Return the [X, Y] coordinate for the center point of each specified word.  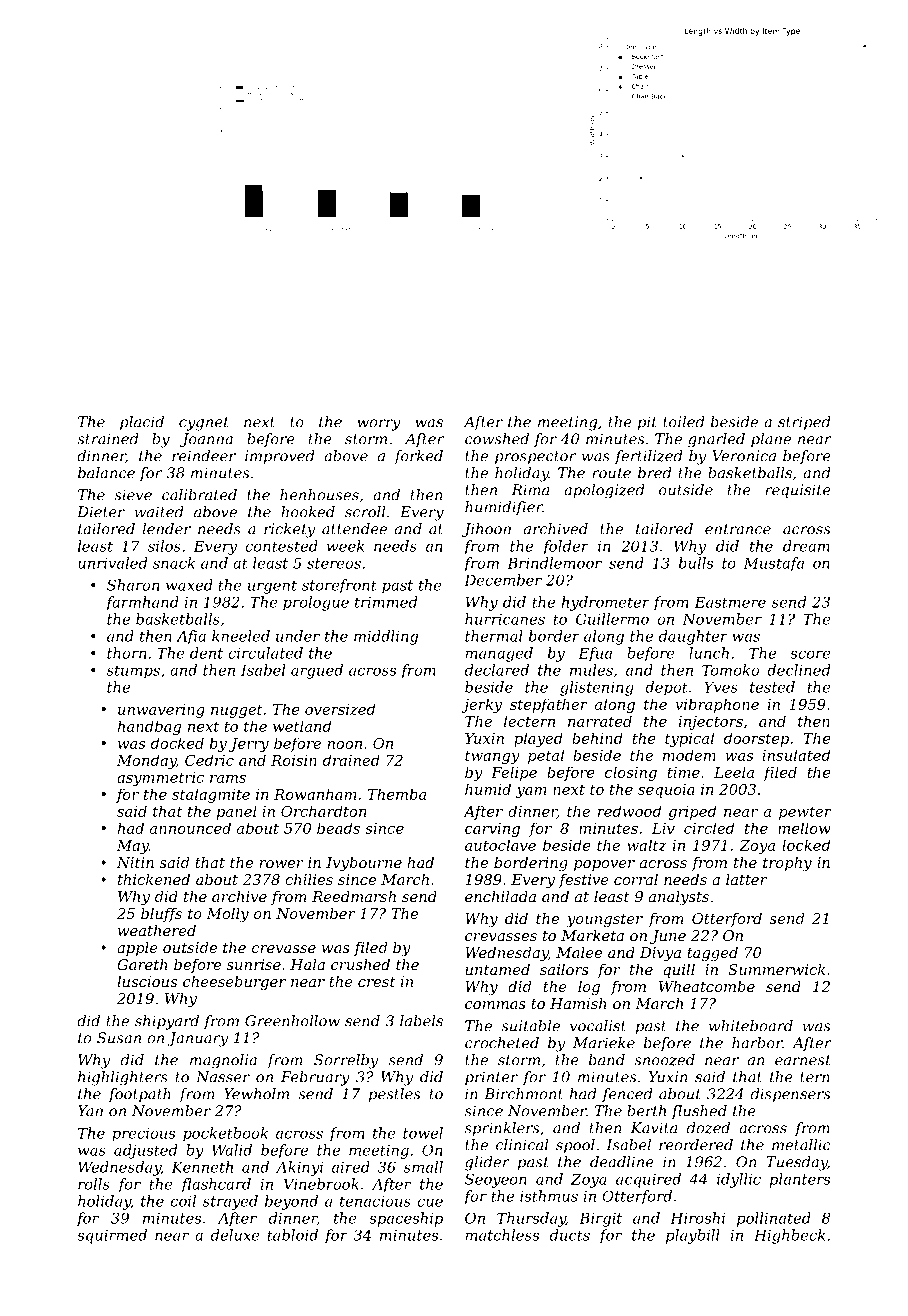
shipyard [167, 1022]
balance [106, 473]
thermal [494, 636]
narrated [600, 721]
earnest [803, 1060]
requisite [798, 491]
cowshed [497, 439]
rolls [94, 1184]
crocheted [502, 1043]
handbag [149, 727]
